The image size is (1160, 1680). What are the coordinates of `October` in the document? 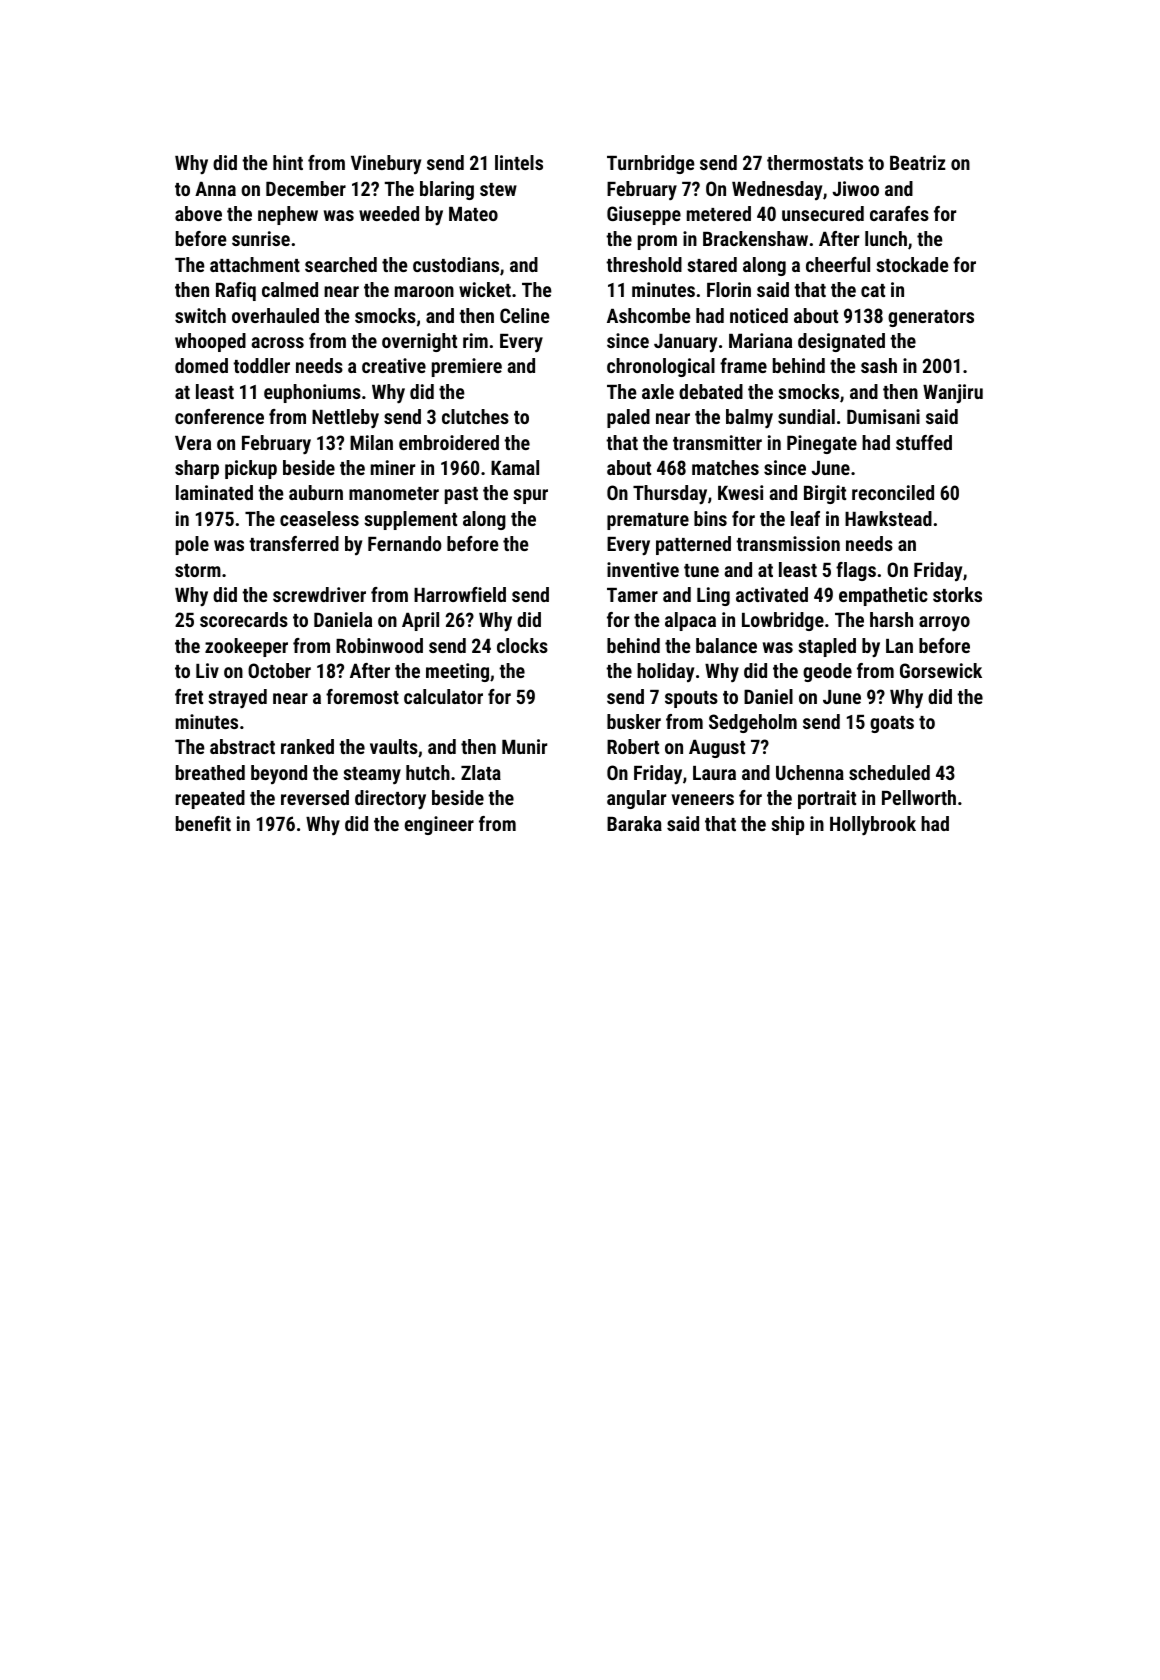 It's located at (279, 670).
